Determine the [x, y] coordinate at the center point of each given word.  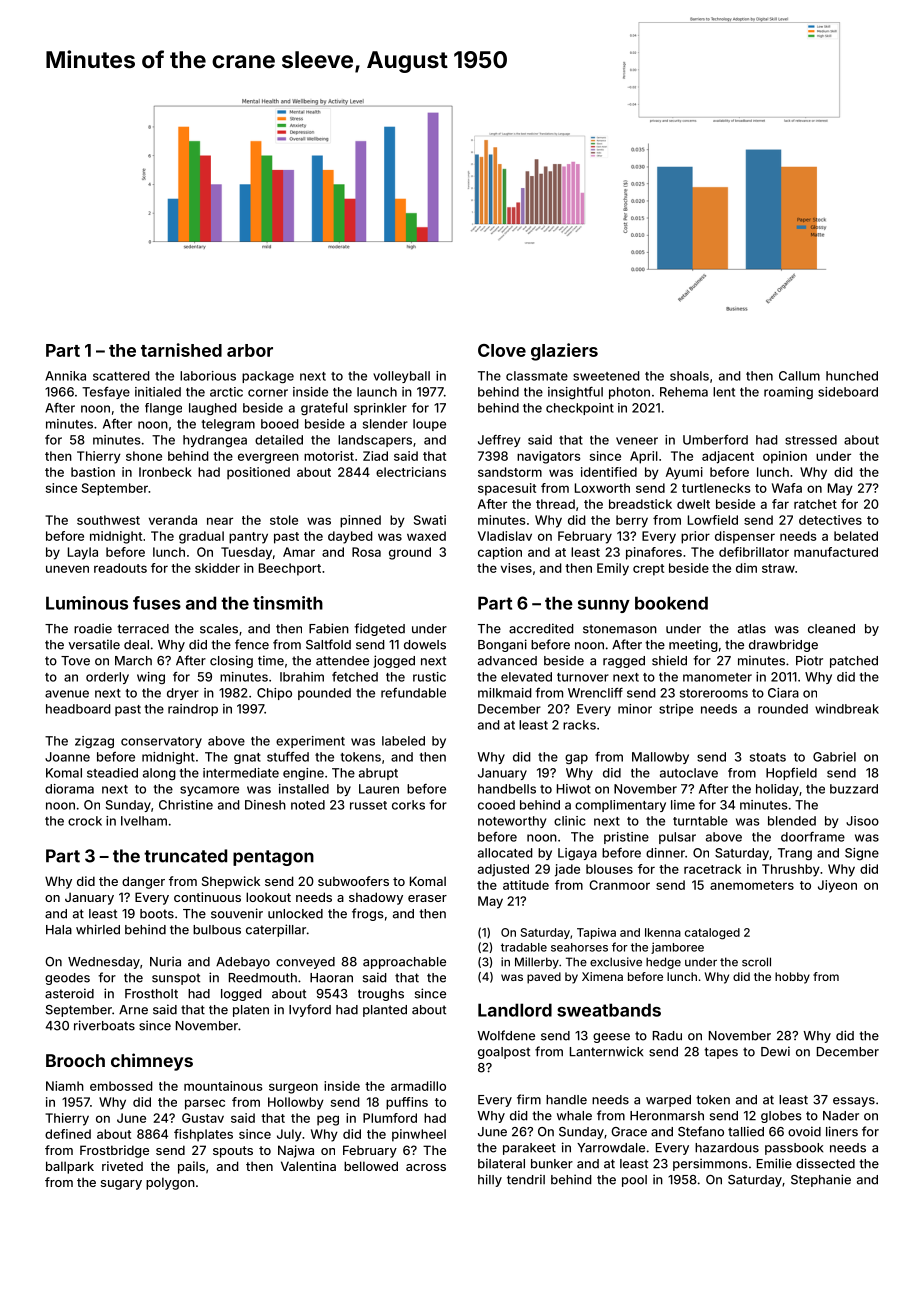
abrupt [378, 774]
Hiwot [574, 789]
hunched [852, 376]
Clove [502, 350]
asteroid [69, 993]
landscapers [375, 441]
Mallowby [660, 758]
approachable [404, 963]
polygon [170, 1183]
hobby [792, 978]
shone [144, 456]
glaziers [564, 352]
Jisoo [862, 821]
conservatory [161, 742]
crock [85, 821]
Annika [65, 376]
